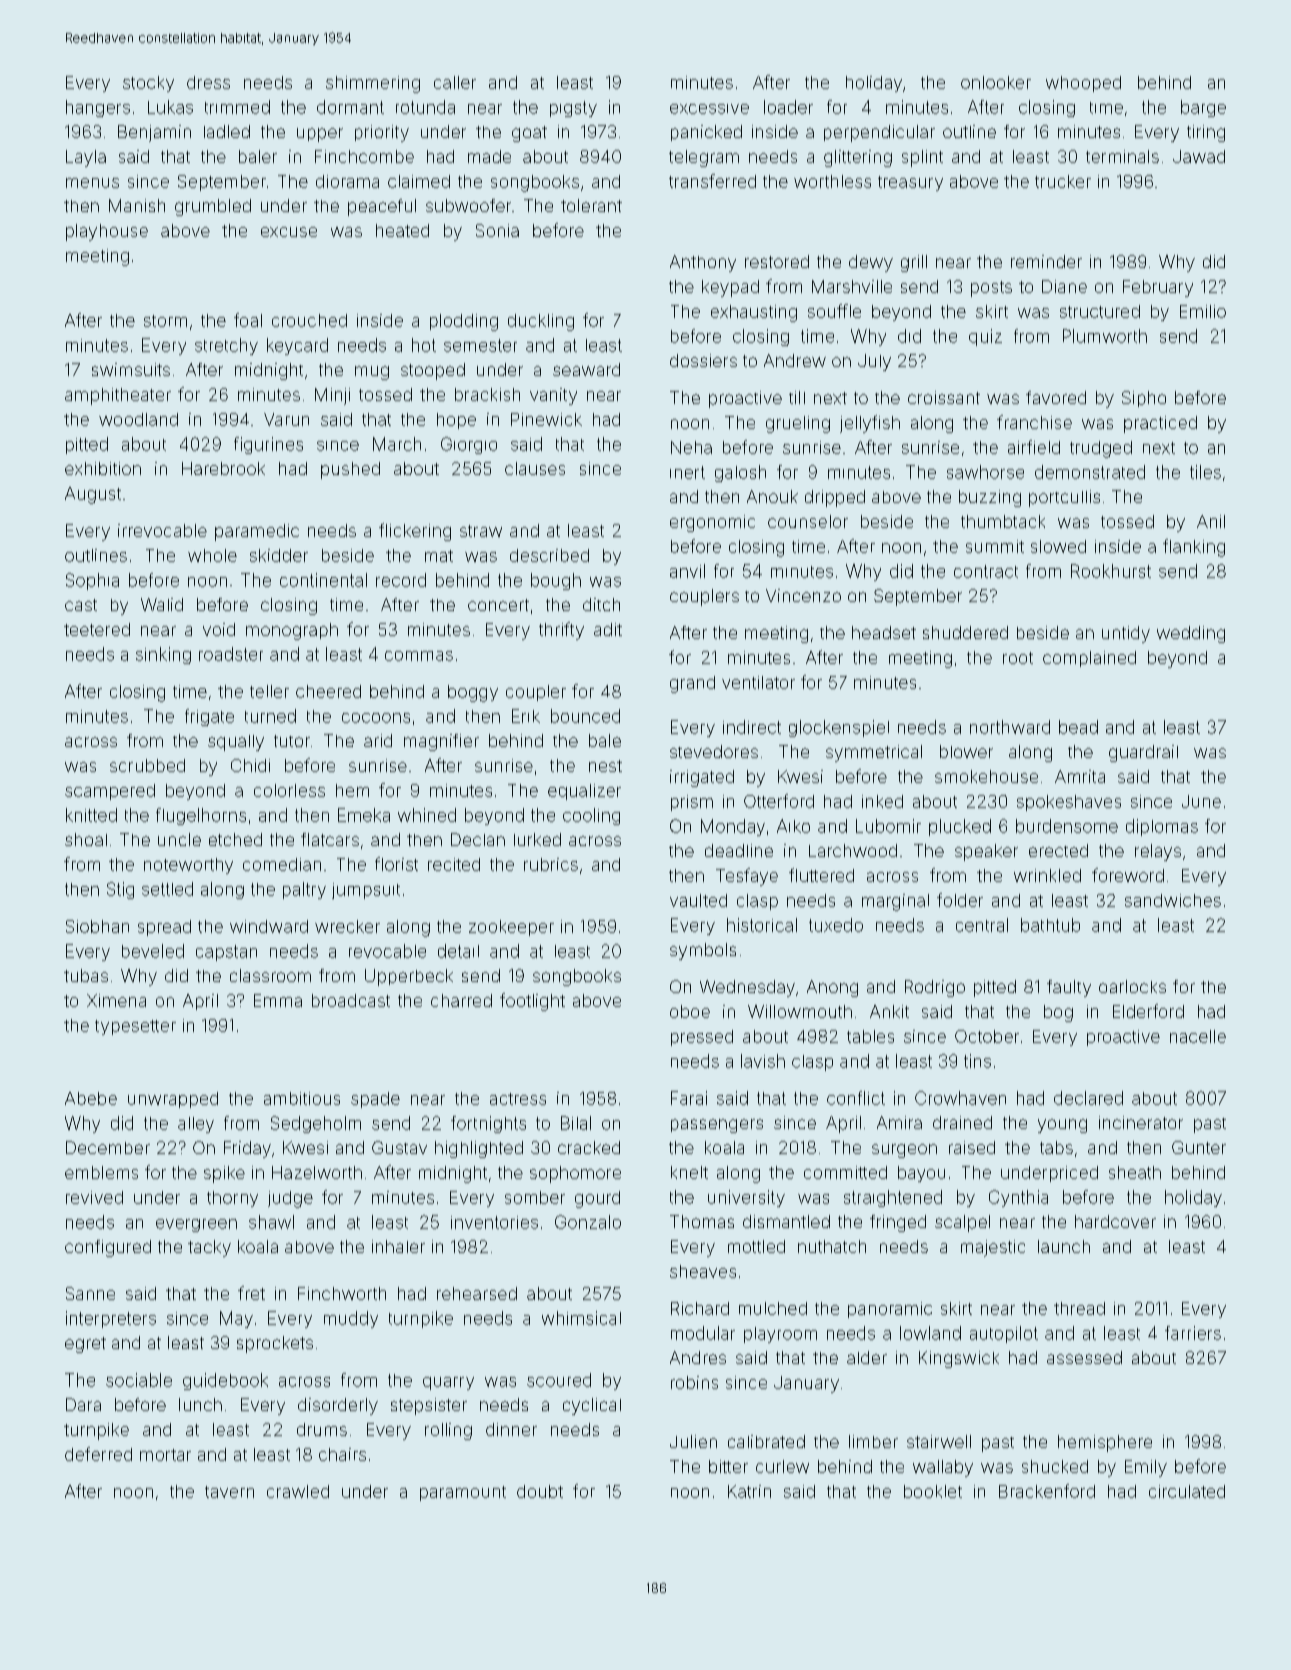 The width and height of the screenshot is (1291, 1670). Describe the element at coordinates (223, 468) in the screenshot. I see `Harebrook` at that location.
